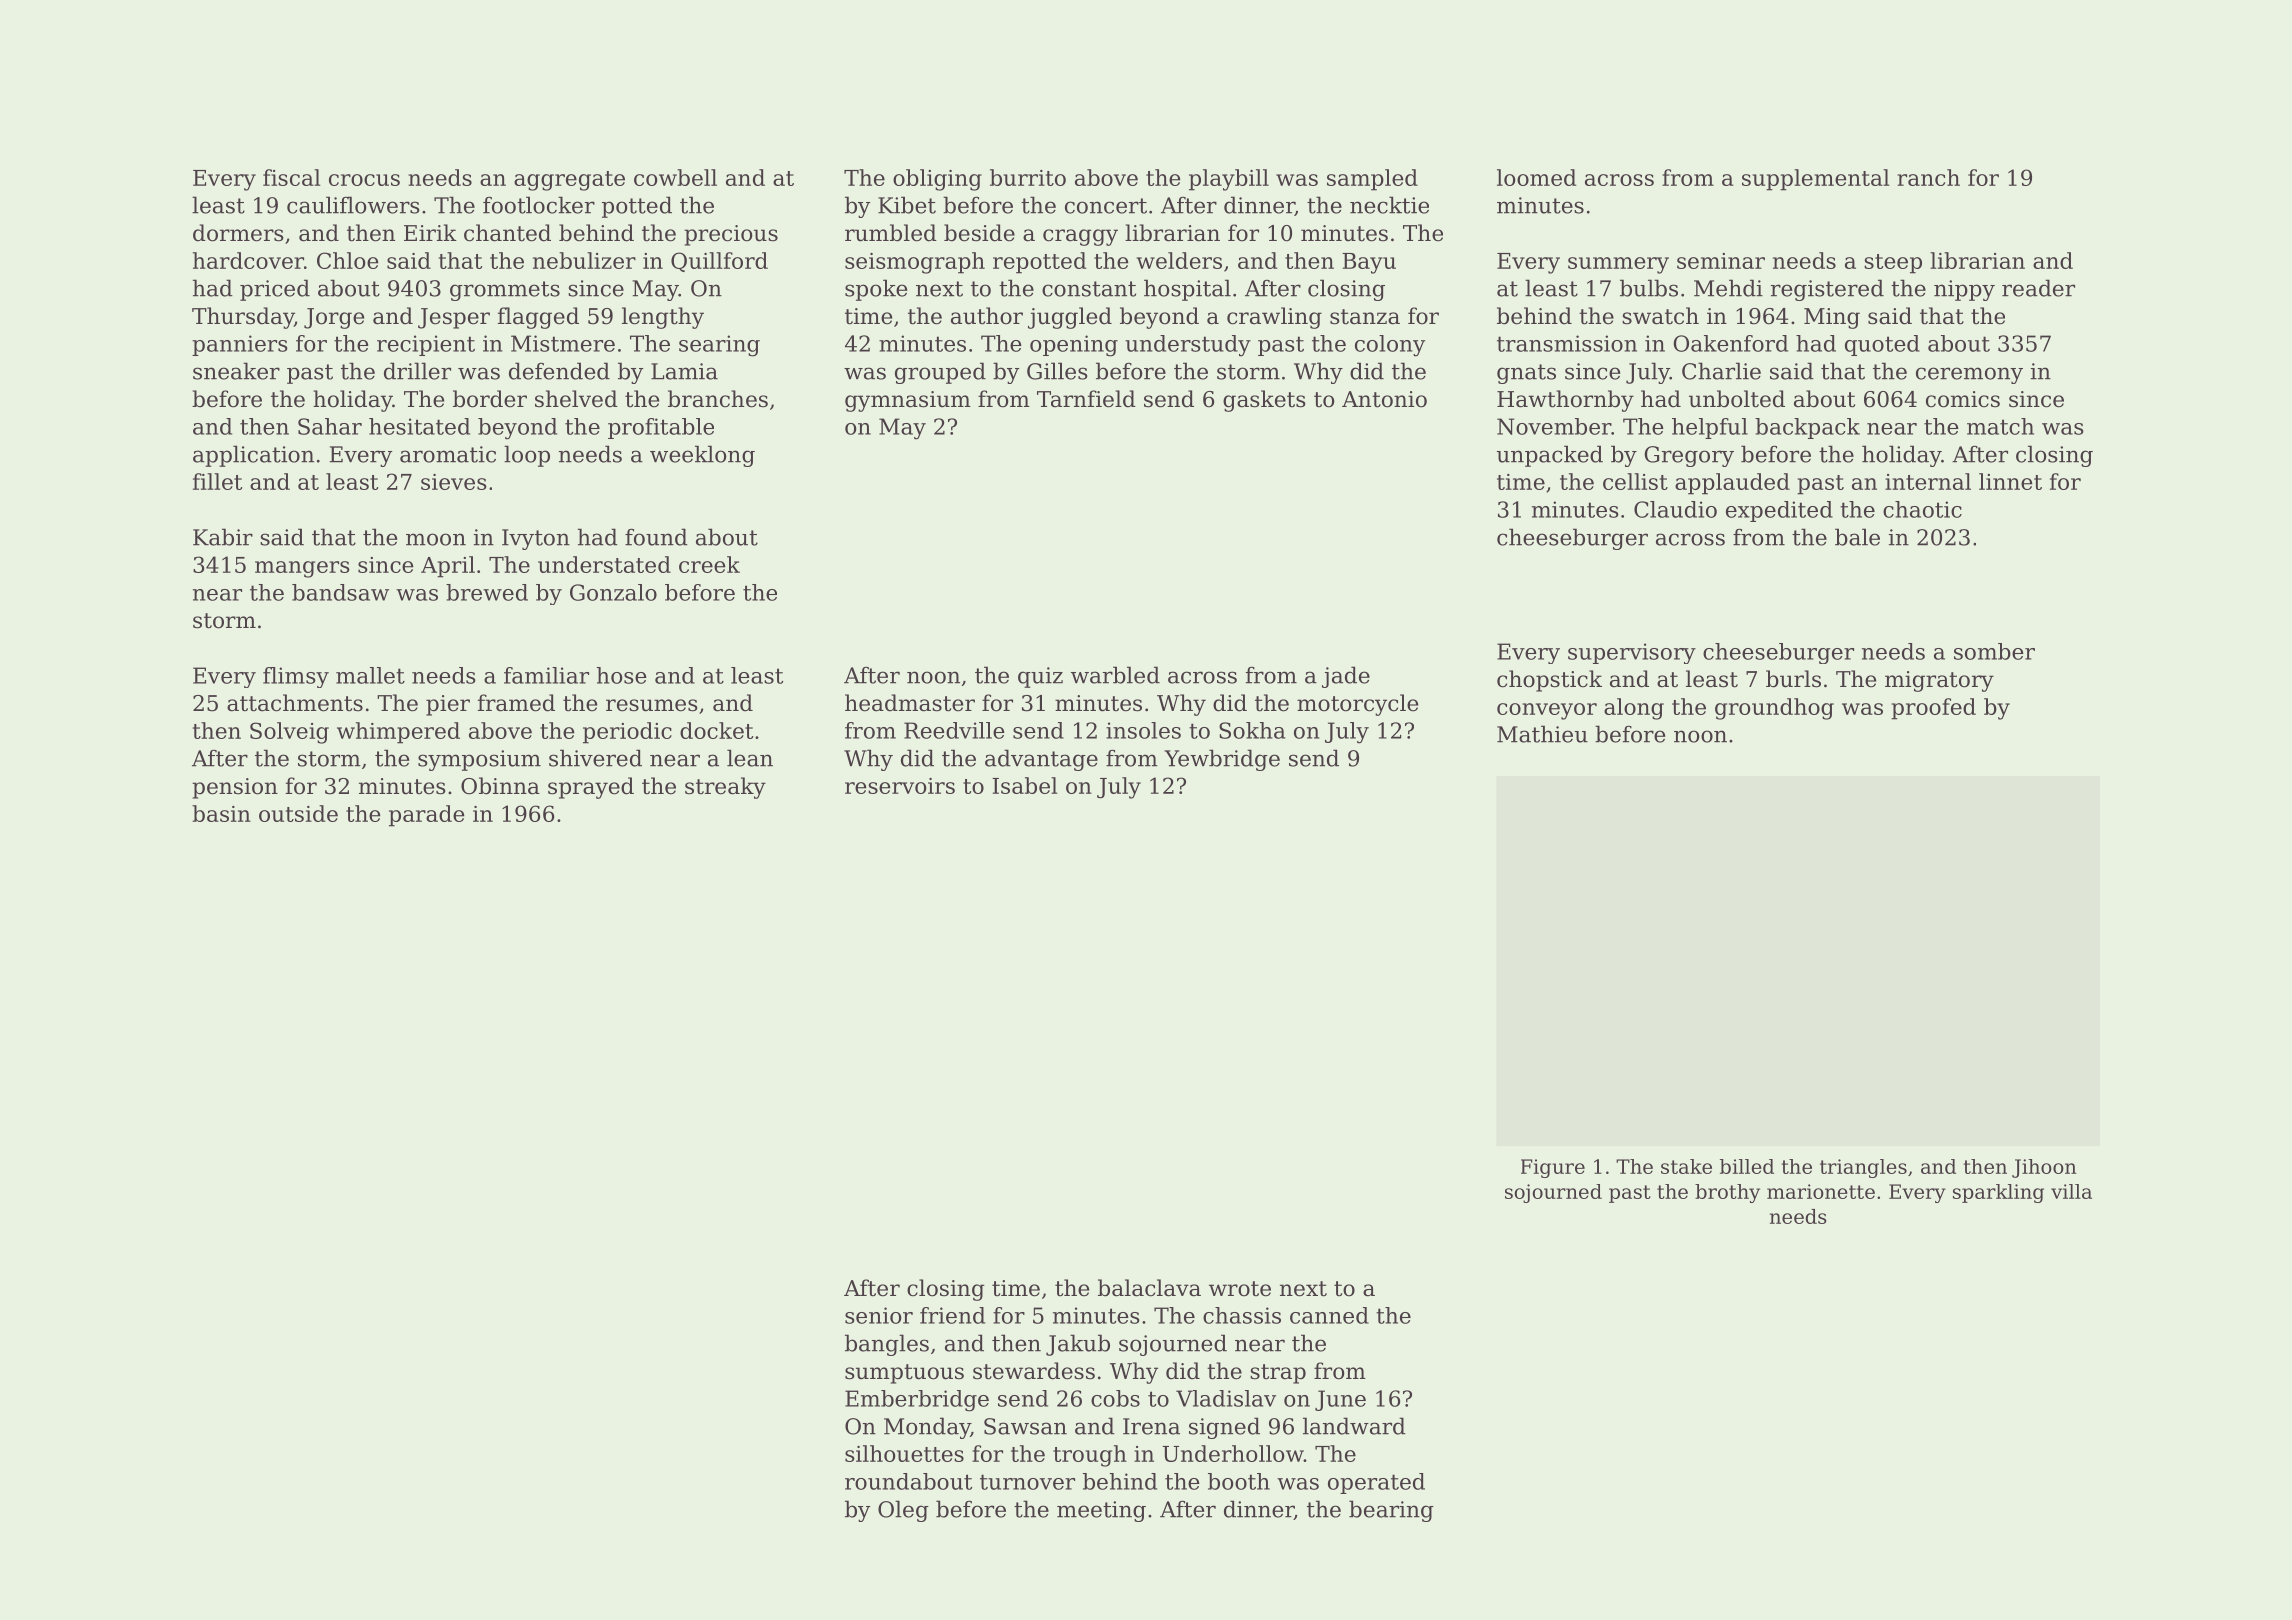  I want to click on playbill, so click(1229, 180).
